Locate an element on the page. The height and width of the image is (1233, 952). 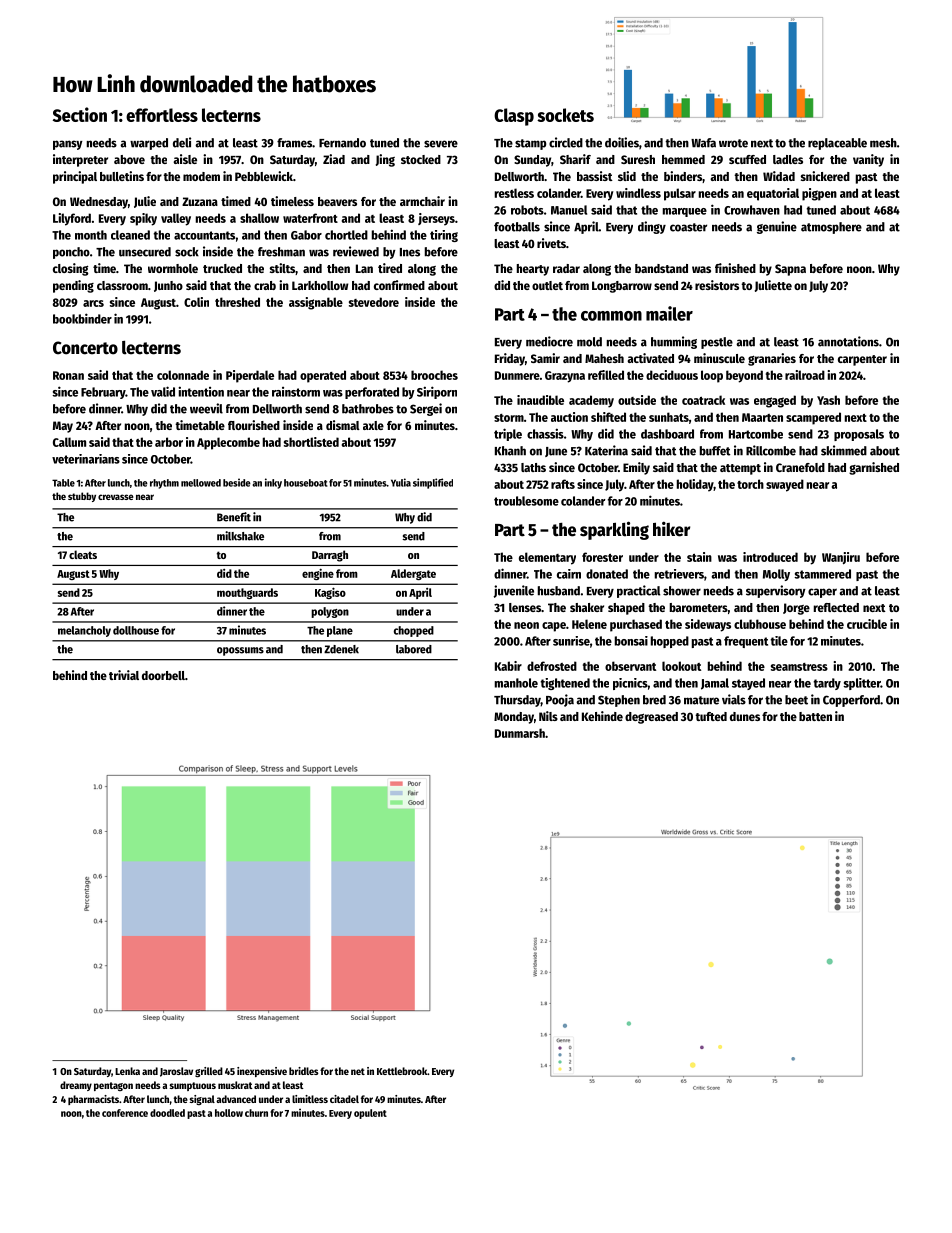
Dunmarsh is located at coordinates (520, 733).
